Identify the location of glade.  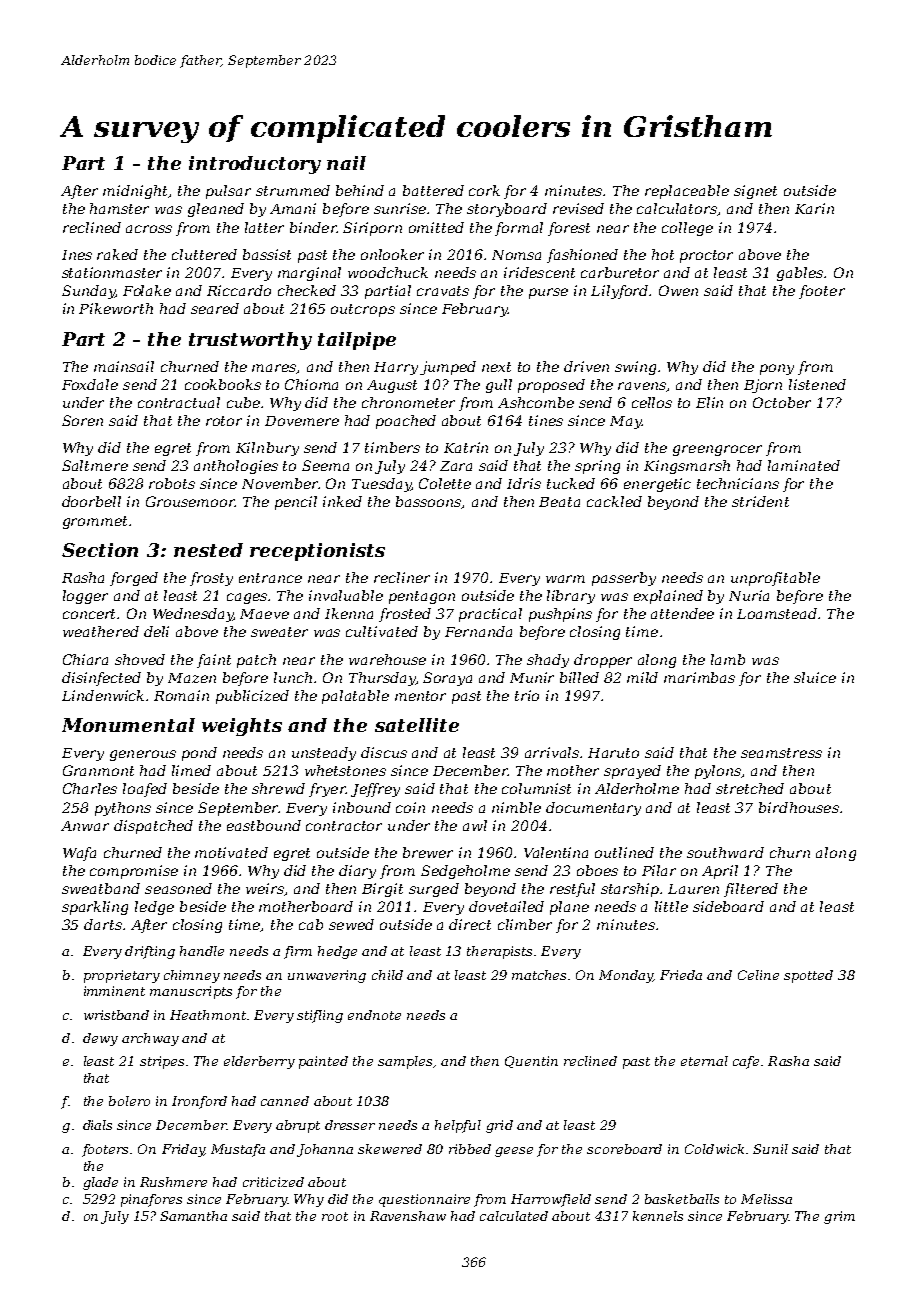
(100, 1183).
